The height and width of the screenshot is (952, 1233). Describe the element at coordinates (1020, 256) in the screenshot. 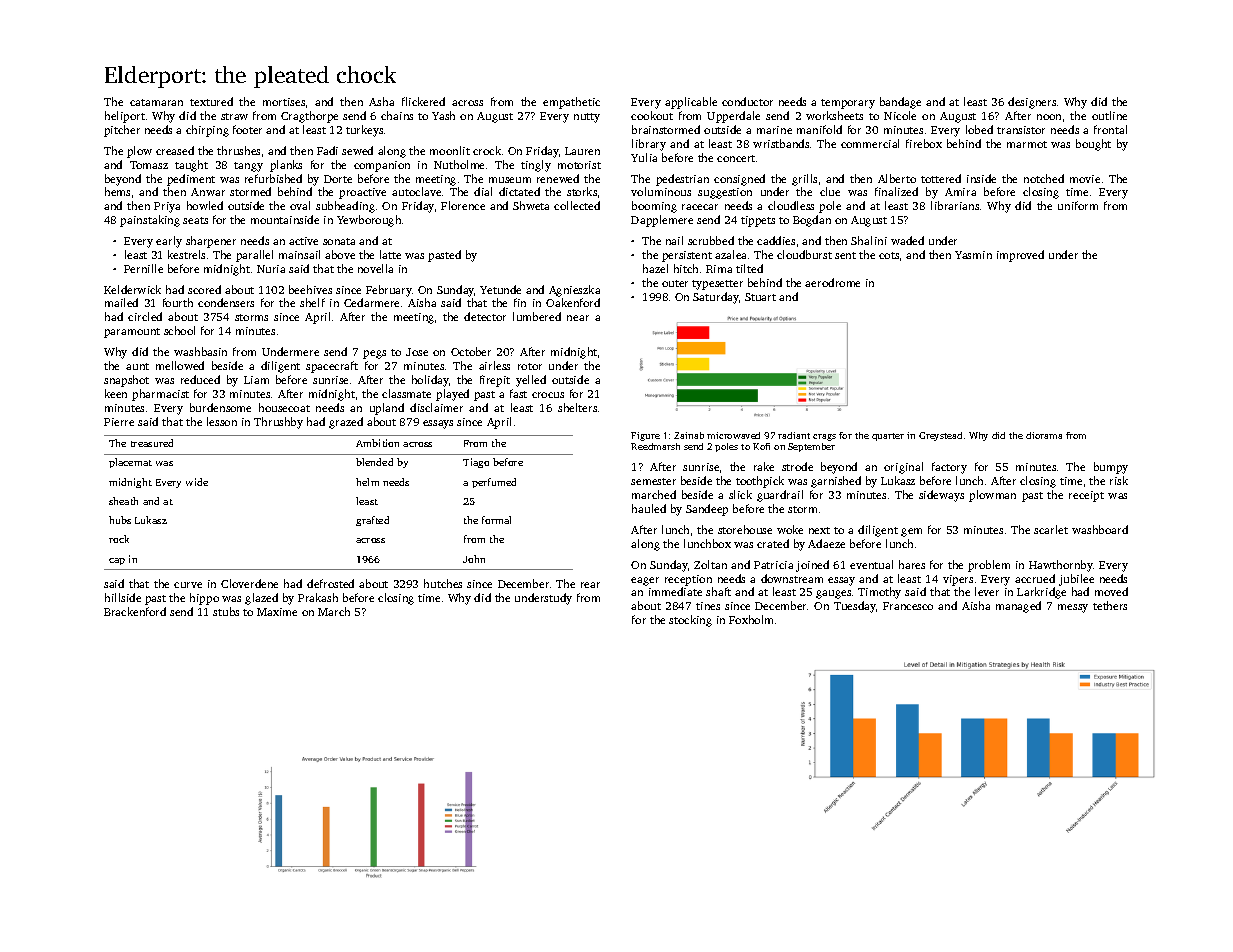

I see `improved` at that location.
